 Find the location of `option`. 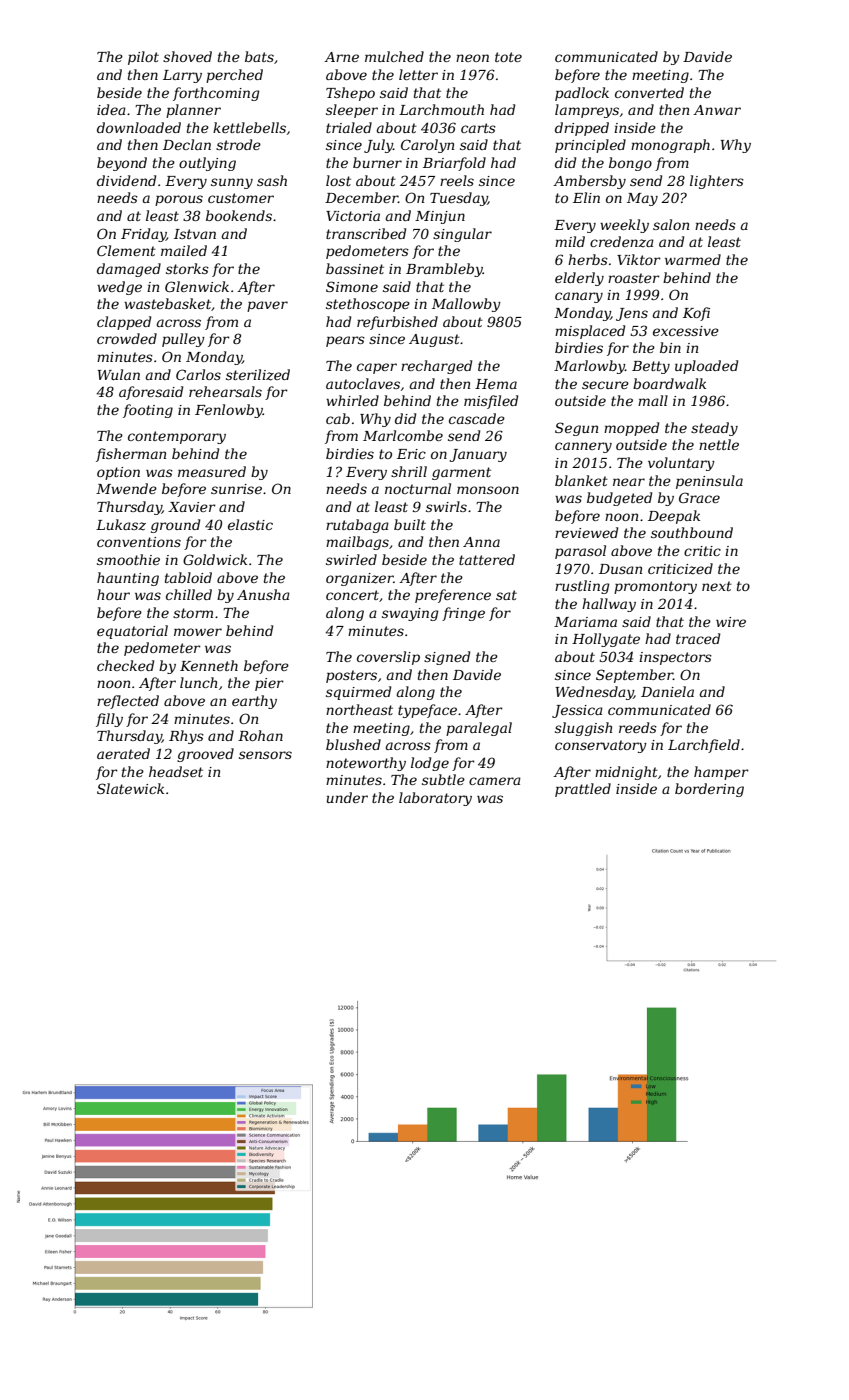

option is located at coordinates (118, 473).
